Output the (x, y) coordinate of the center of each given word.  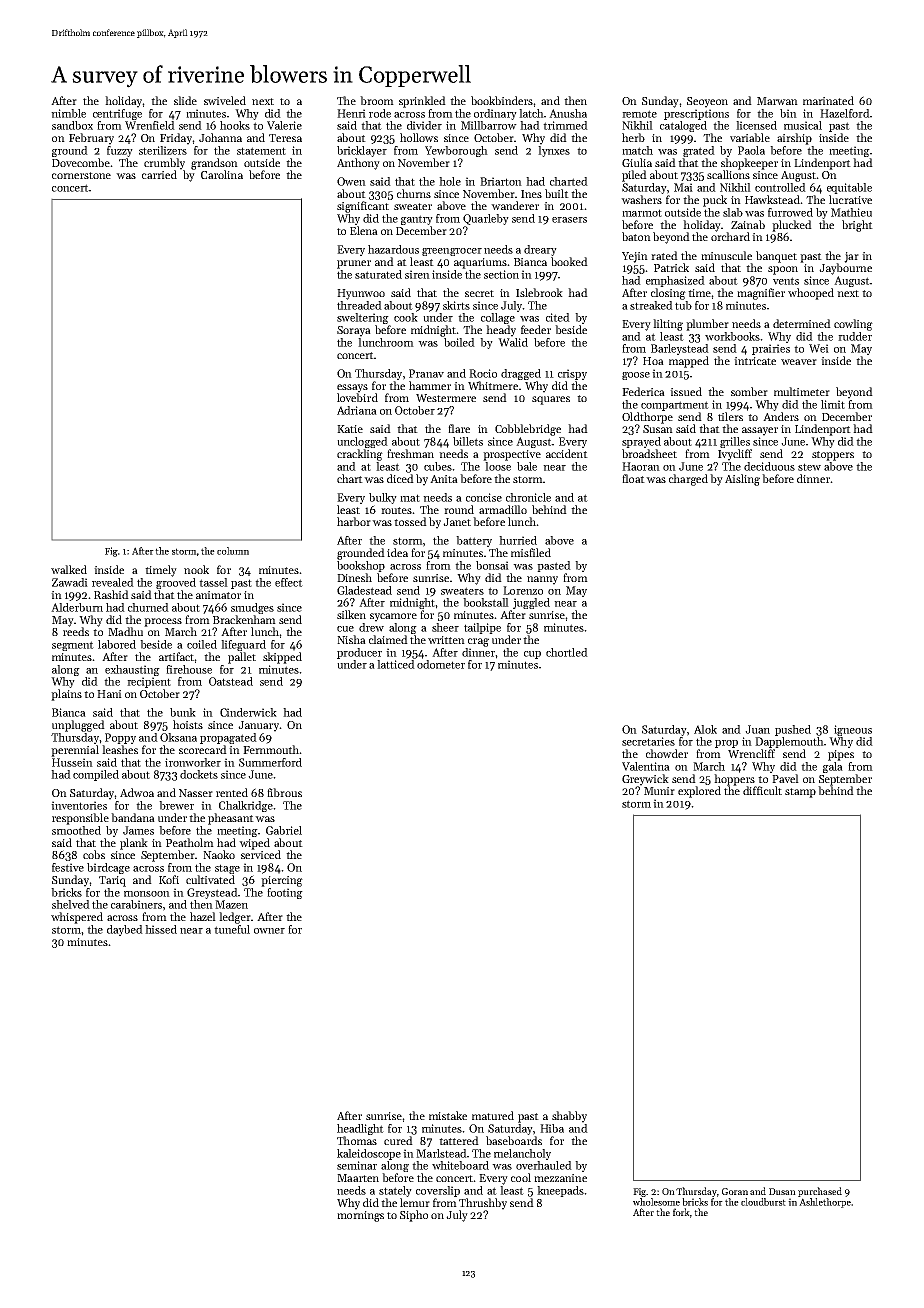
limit (833, 404)
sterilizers (163, 150)
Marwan (777, 101)
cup (532, 655)
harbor (354, 521)
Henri (351, 113)
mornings (360, 1216)
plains (66, 695)
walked (69, 569)
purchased (820, 1192)
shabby (569, 1117)
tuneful (232, 929)
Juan (757, 729)
